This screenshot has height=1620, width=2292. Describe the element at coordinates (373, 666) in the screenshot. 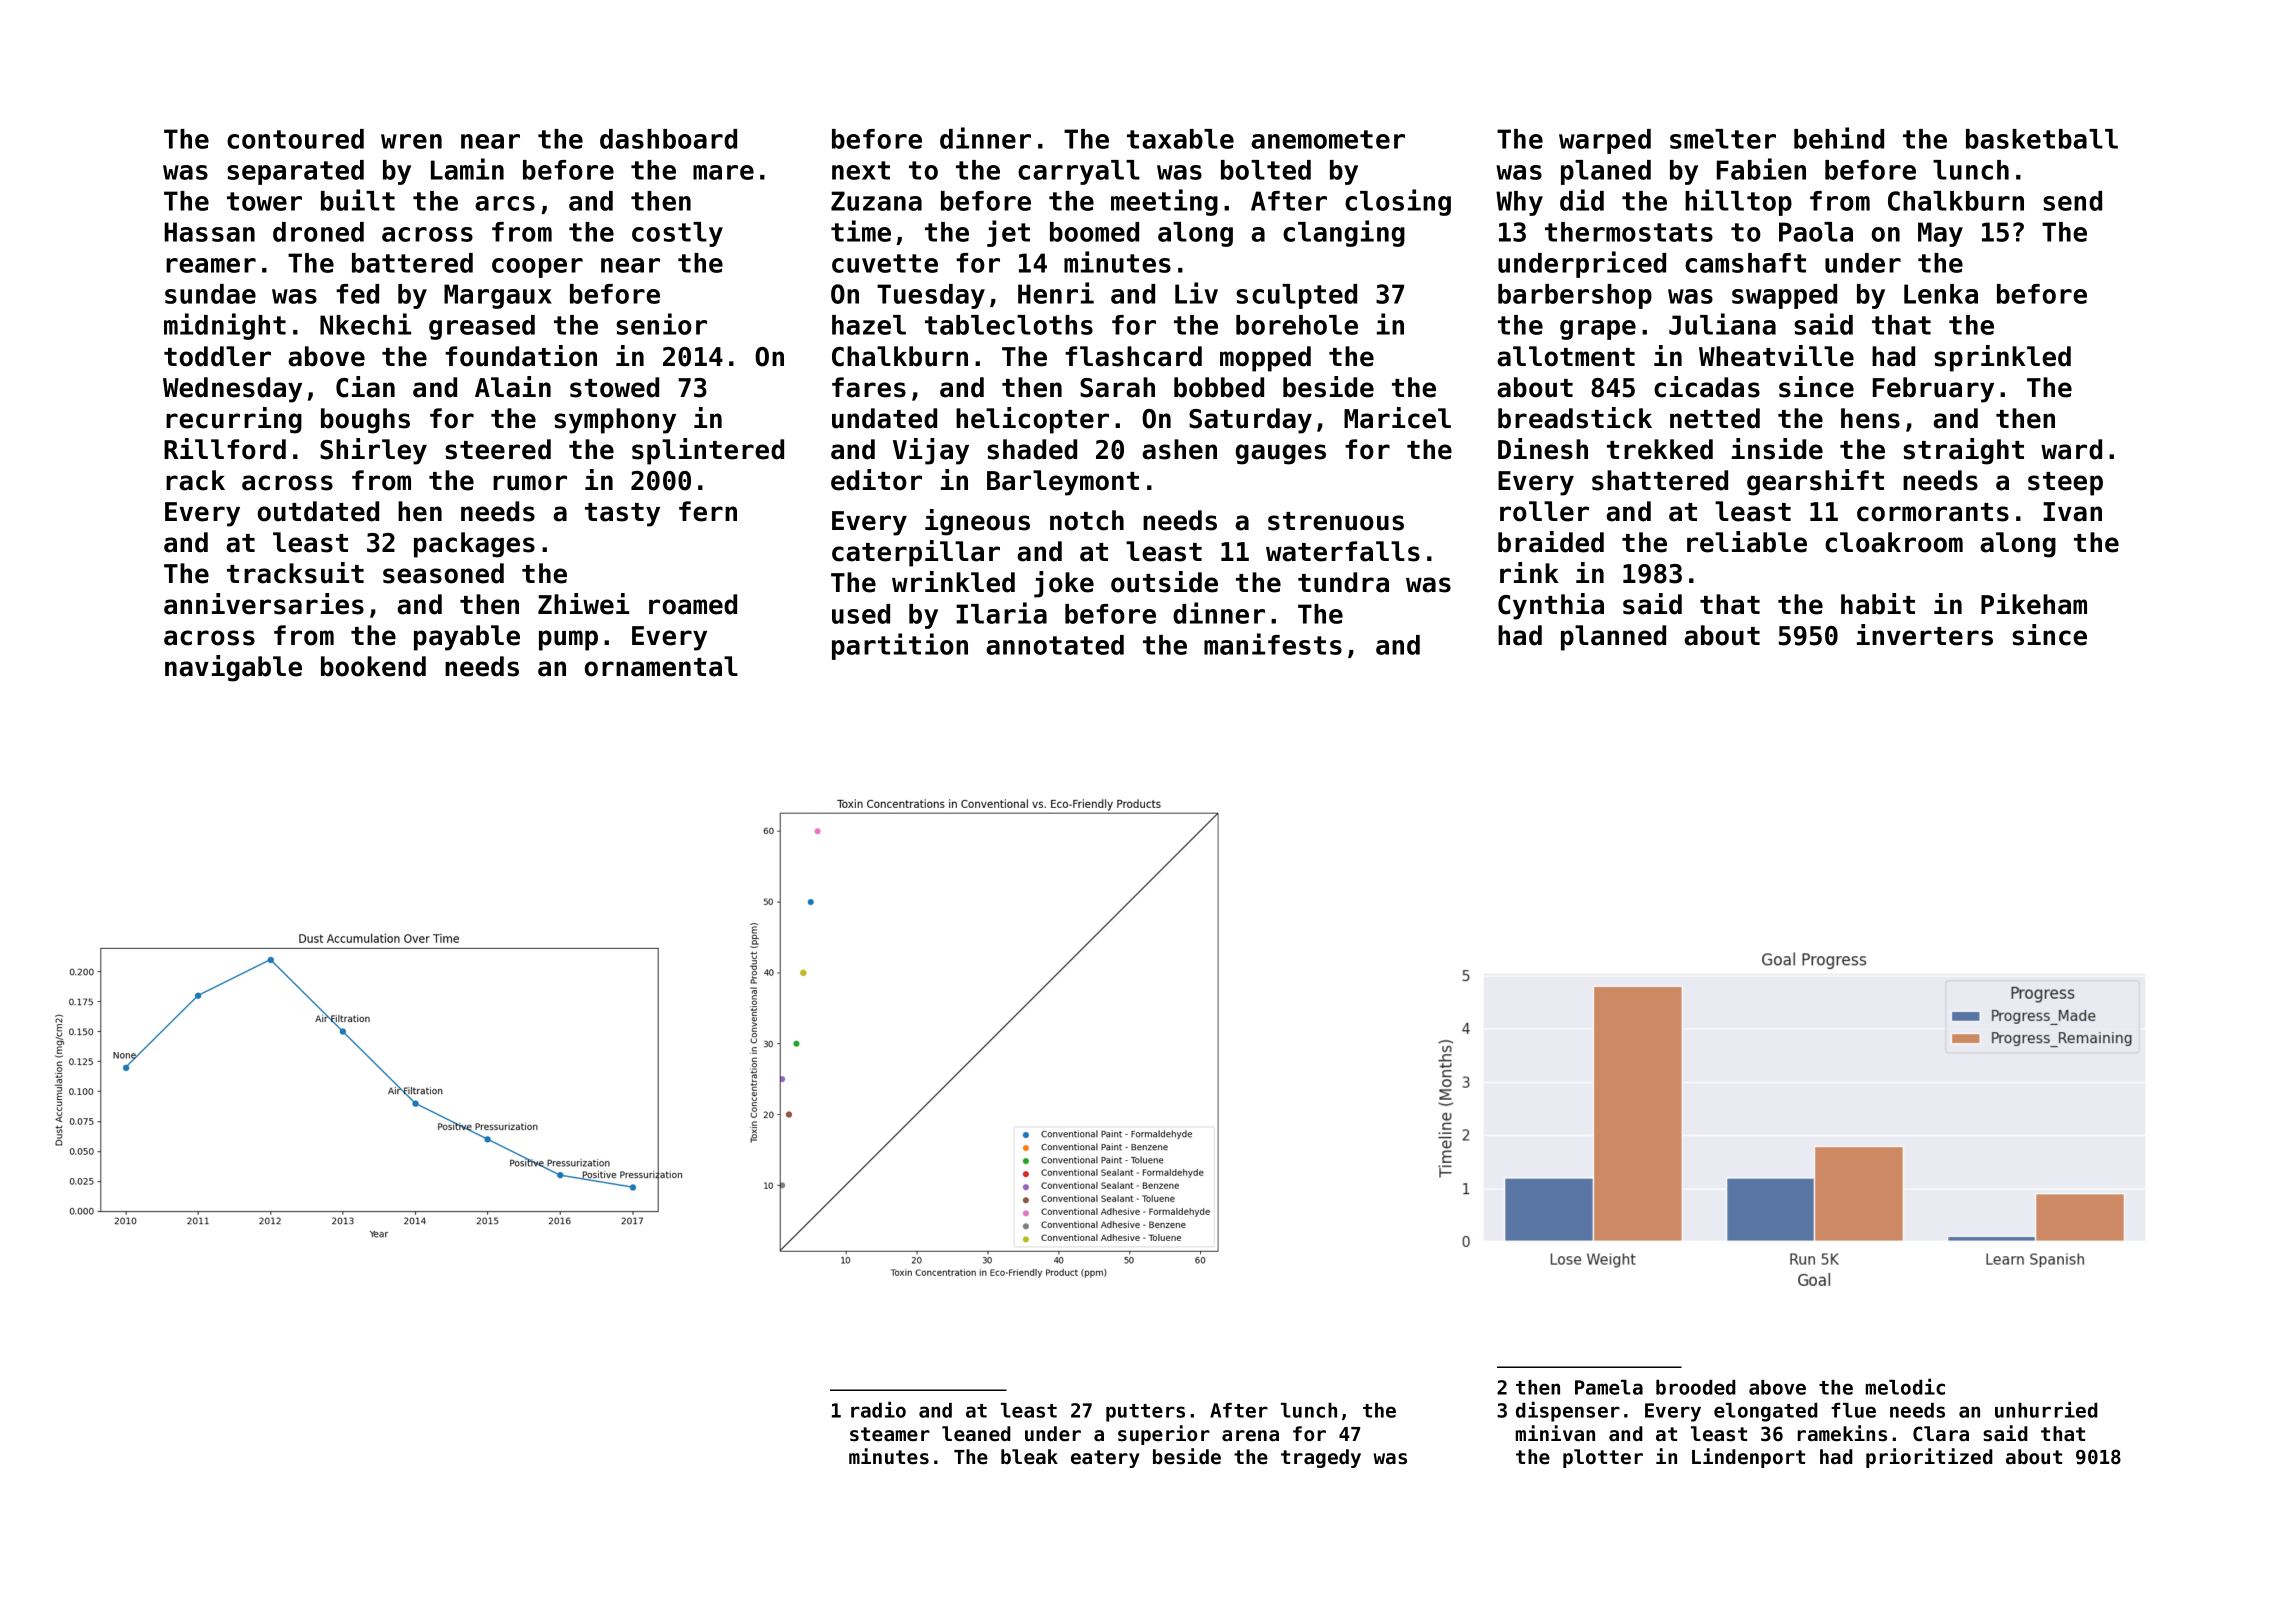

I see `bookend` at that location.
